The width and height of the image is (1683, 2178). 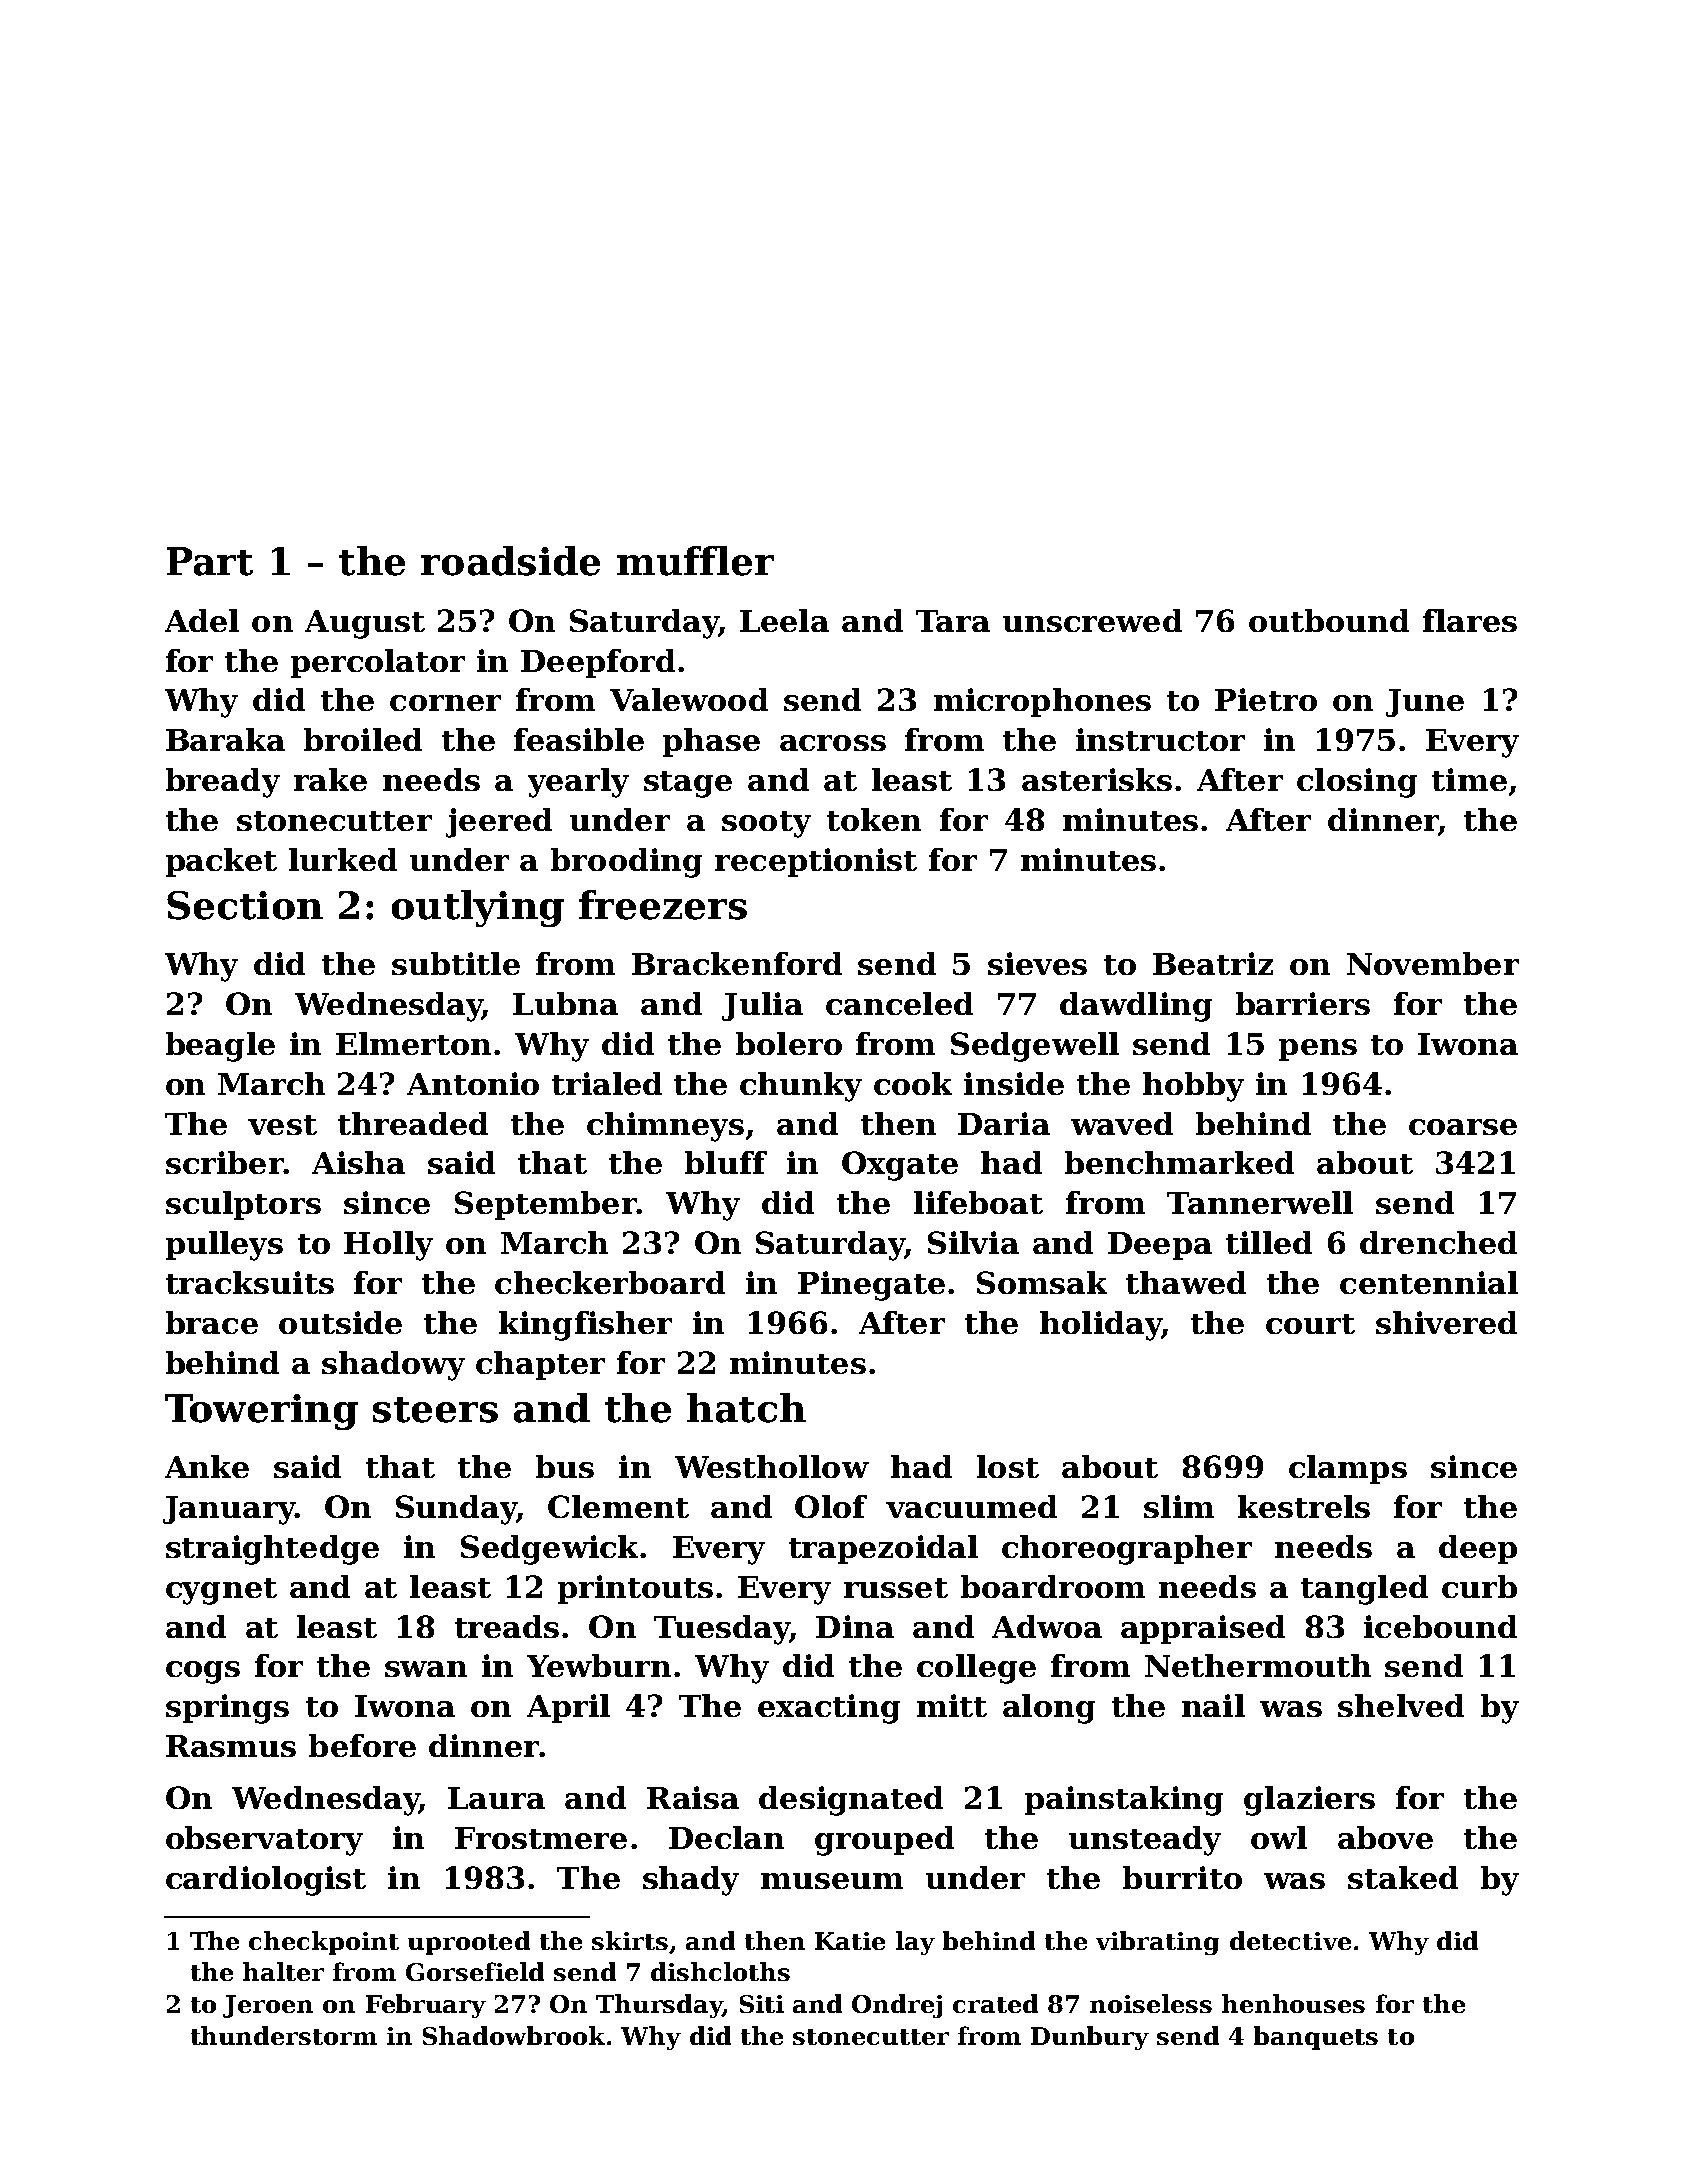 What do you see at coordinates (1316, 2038) in the image?
I see `banquets` at bounding box center [1316, 2038].
